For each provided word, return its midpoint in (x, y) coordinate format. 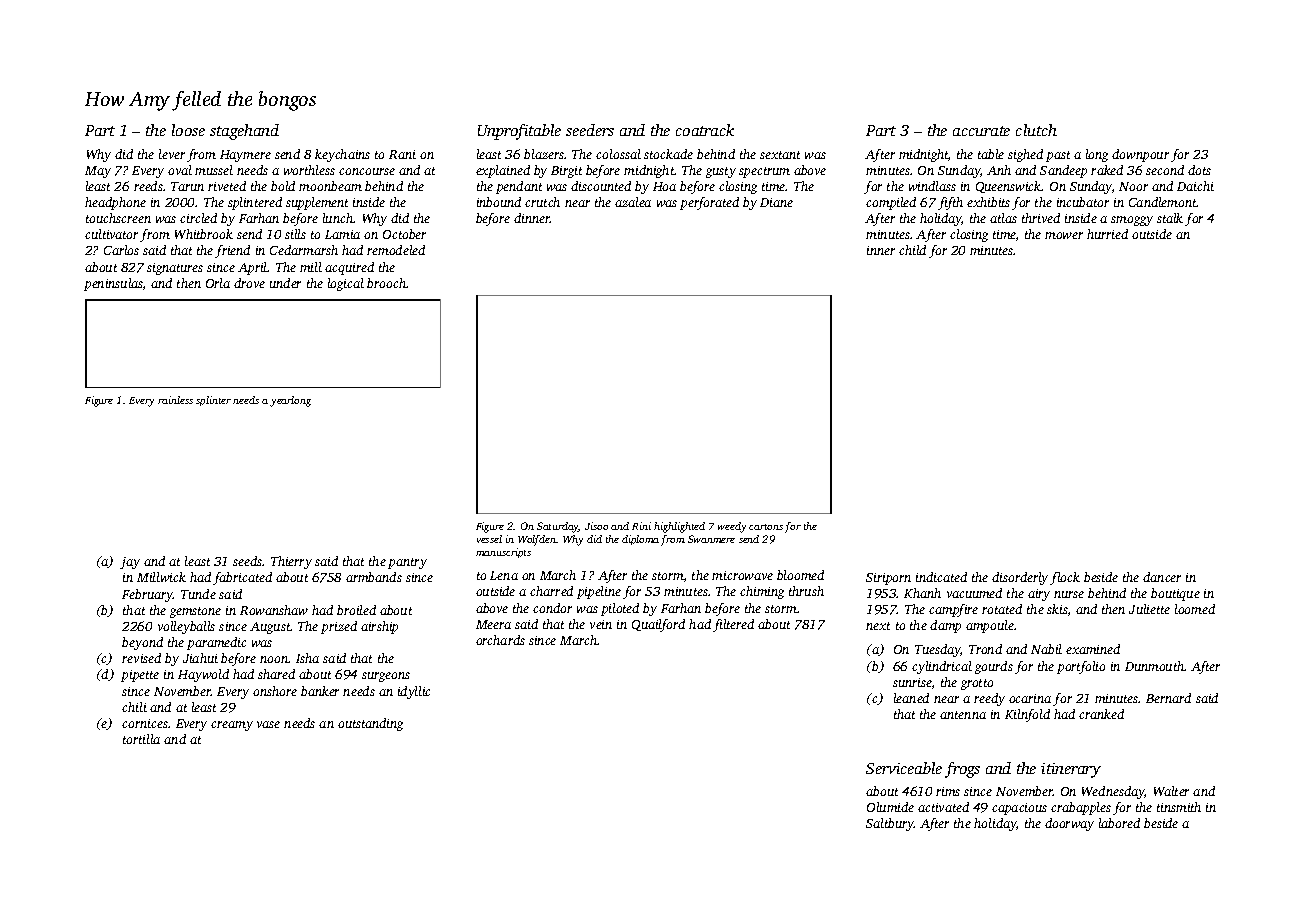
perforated (709, 203)
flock (1065, 578)
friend (232, 251)
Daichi (1195, 186)
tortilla (141, 739)
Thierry (291, 562)
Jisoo (596, 526)
